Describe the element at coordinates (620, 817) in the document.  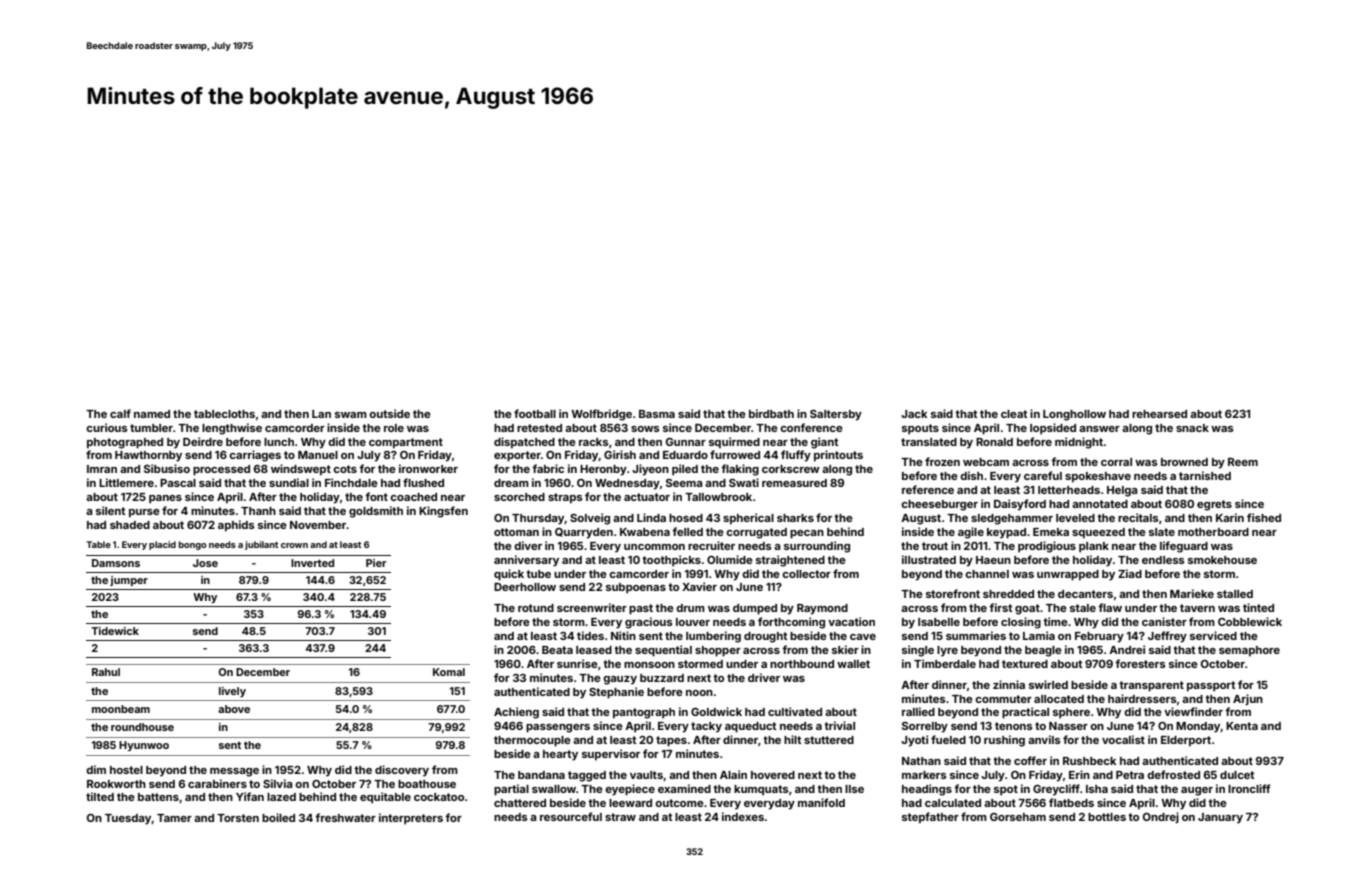
I see `straw` at that location.
